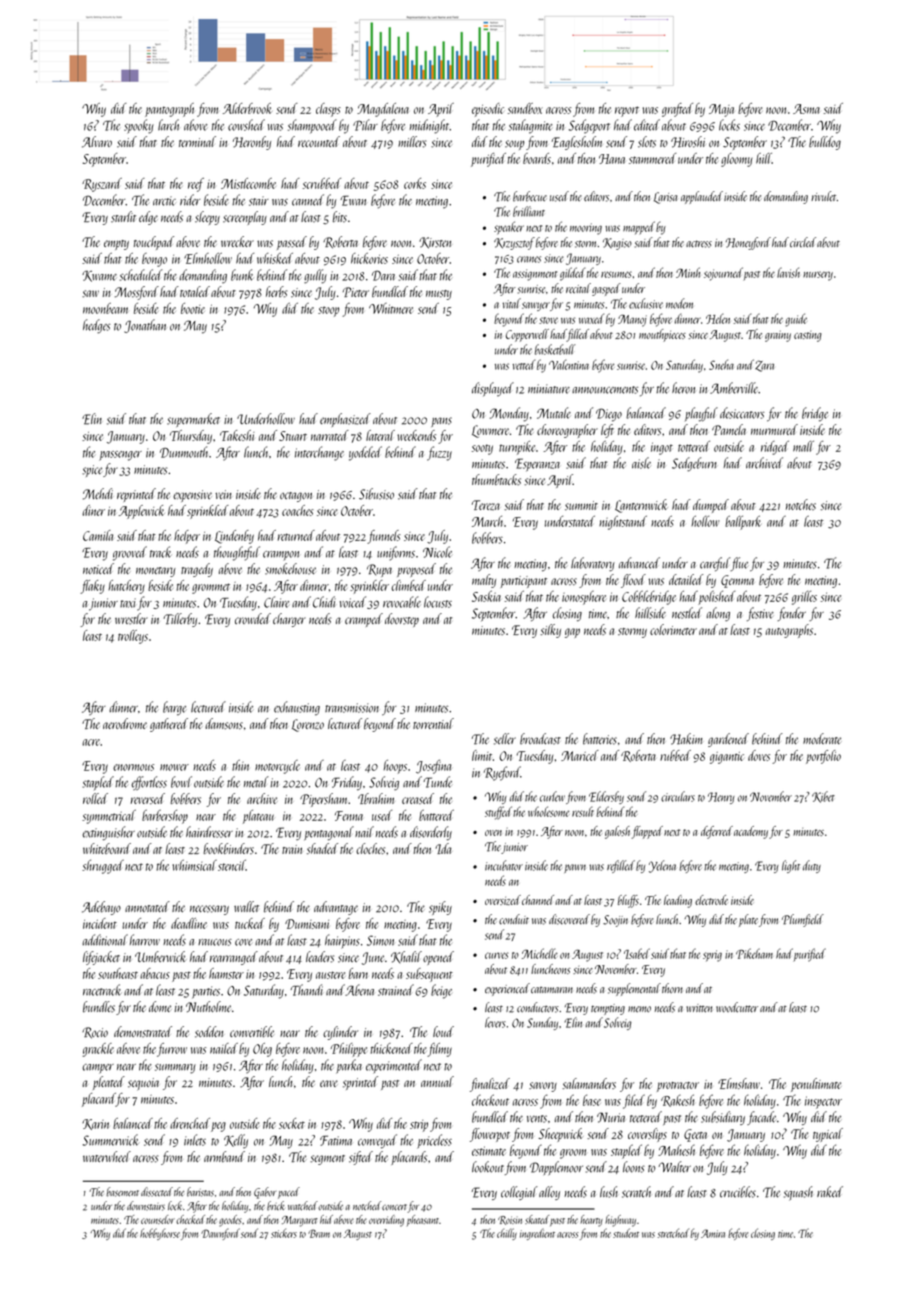  What do you see at coordinates (686, 739) in the image?
I see `Hakim` at bounding box center [686, 739].
